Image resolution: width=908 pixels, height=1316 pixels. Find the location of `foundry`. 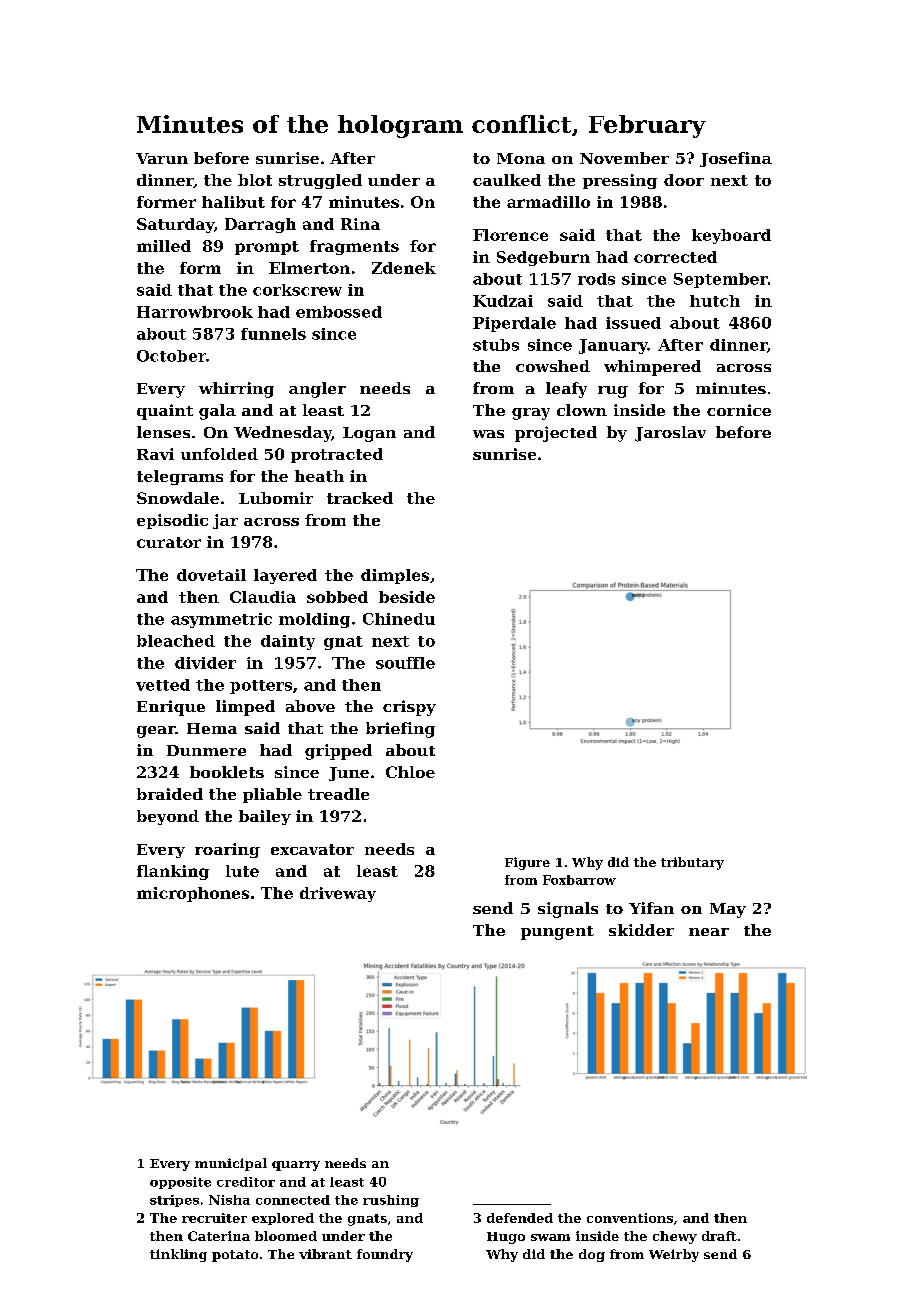

foundry is located at coordinates (385, 1255).
